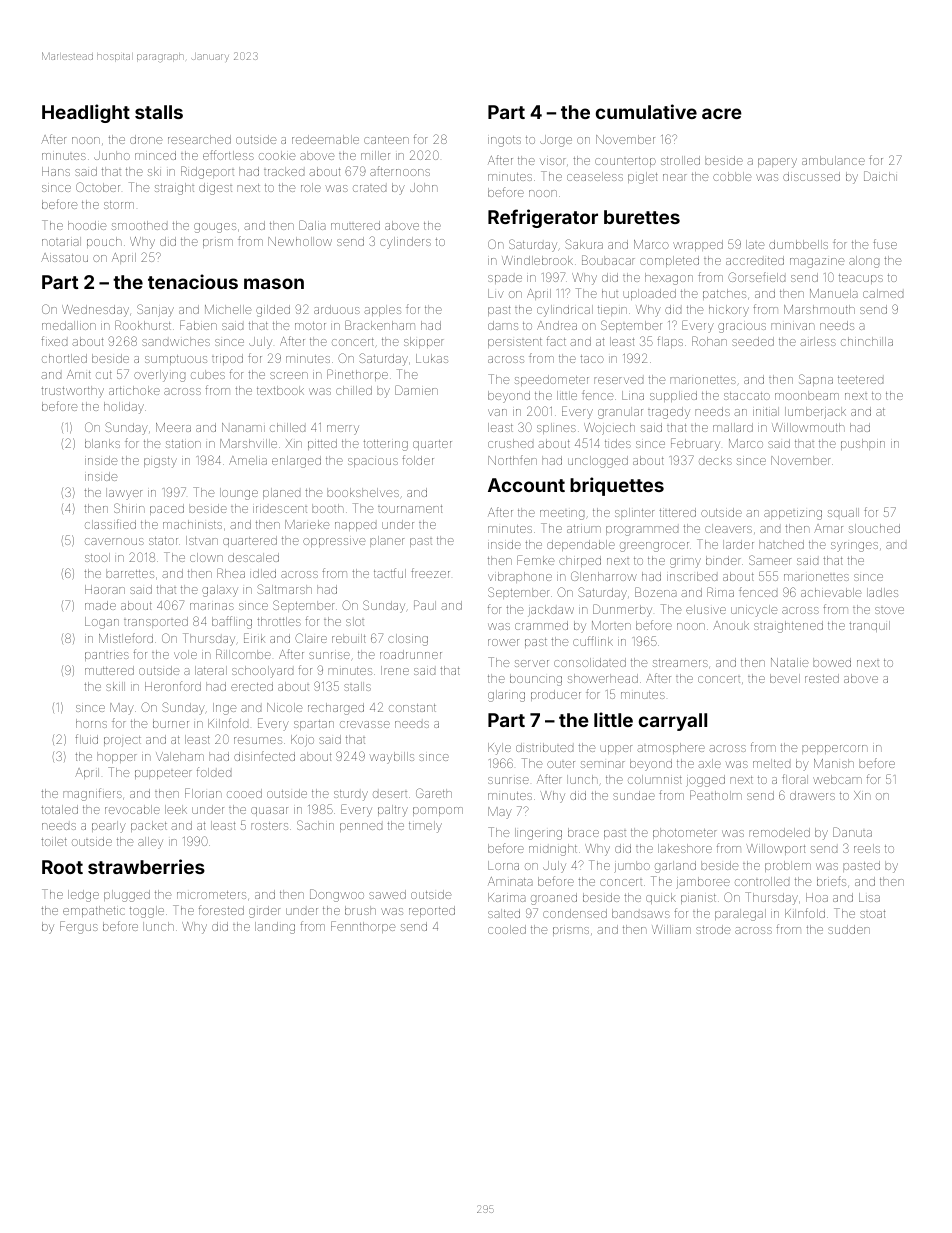  Describe the element at coordinates (143, 325) in the screenshot. I see `Rookhurst` at that location.
